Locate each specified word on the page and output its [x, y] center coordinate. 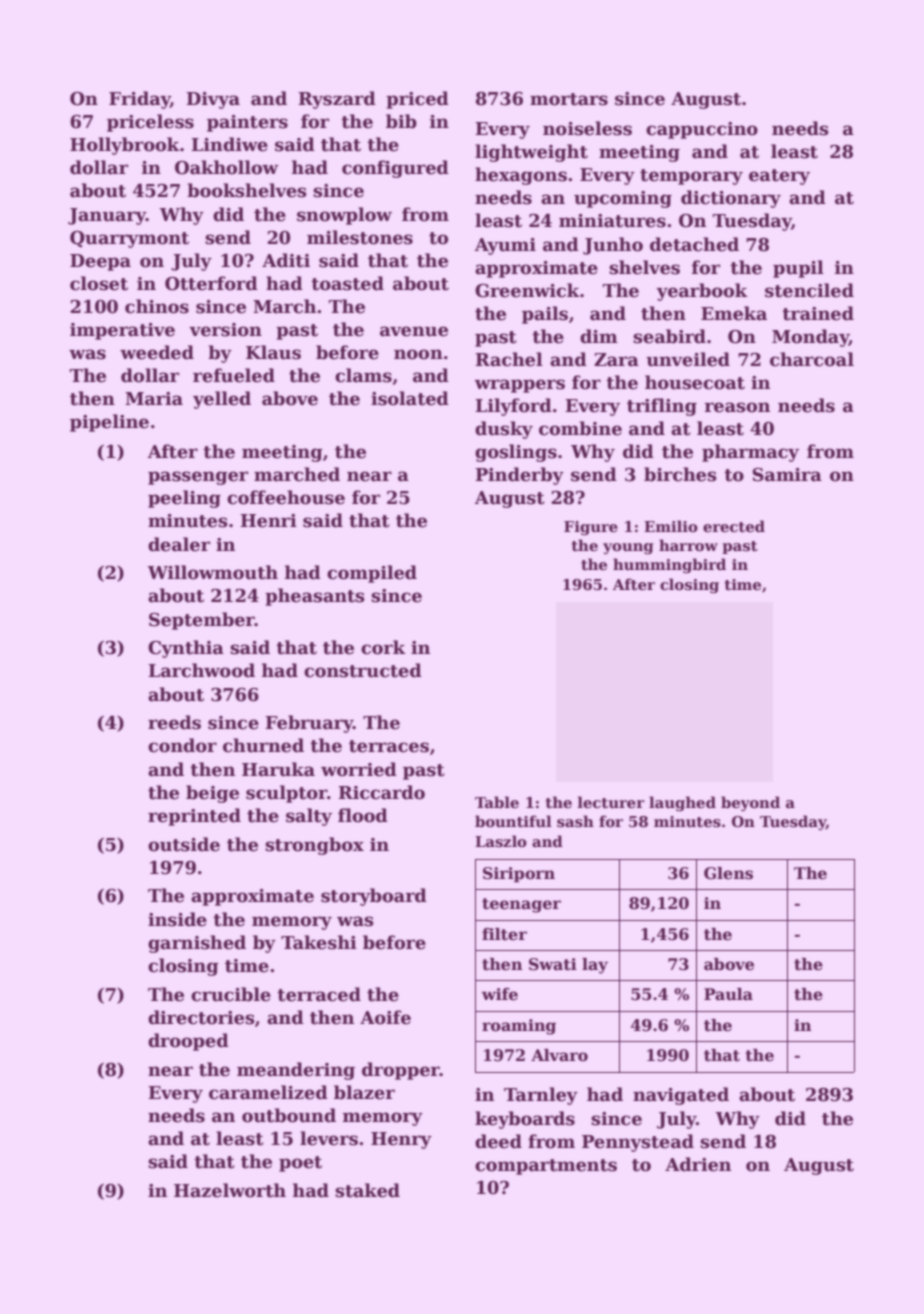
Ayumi [505, 246]
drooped [188, 1042]
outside [184, 844]
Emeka [734, 313]
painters [247, 123]
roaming [519, 1027]
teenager [521, 905]
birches [680, 474]
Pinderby [519, 476]
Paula [728, 994]
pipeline [109, 423]
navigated [681, 1096]
